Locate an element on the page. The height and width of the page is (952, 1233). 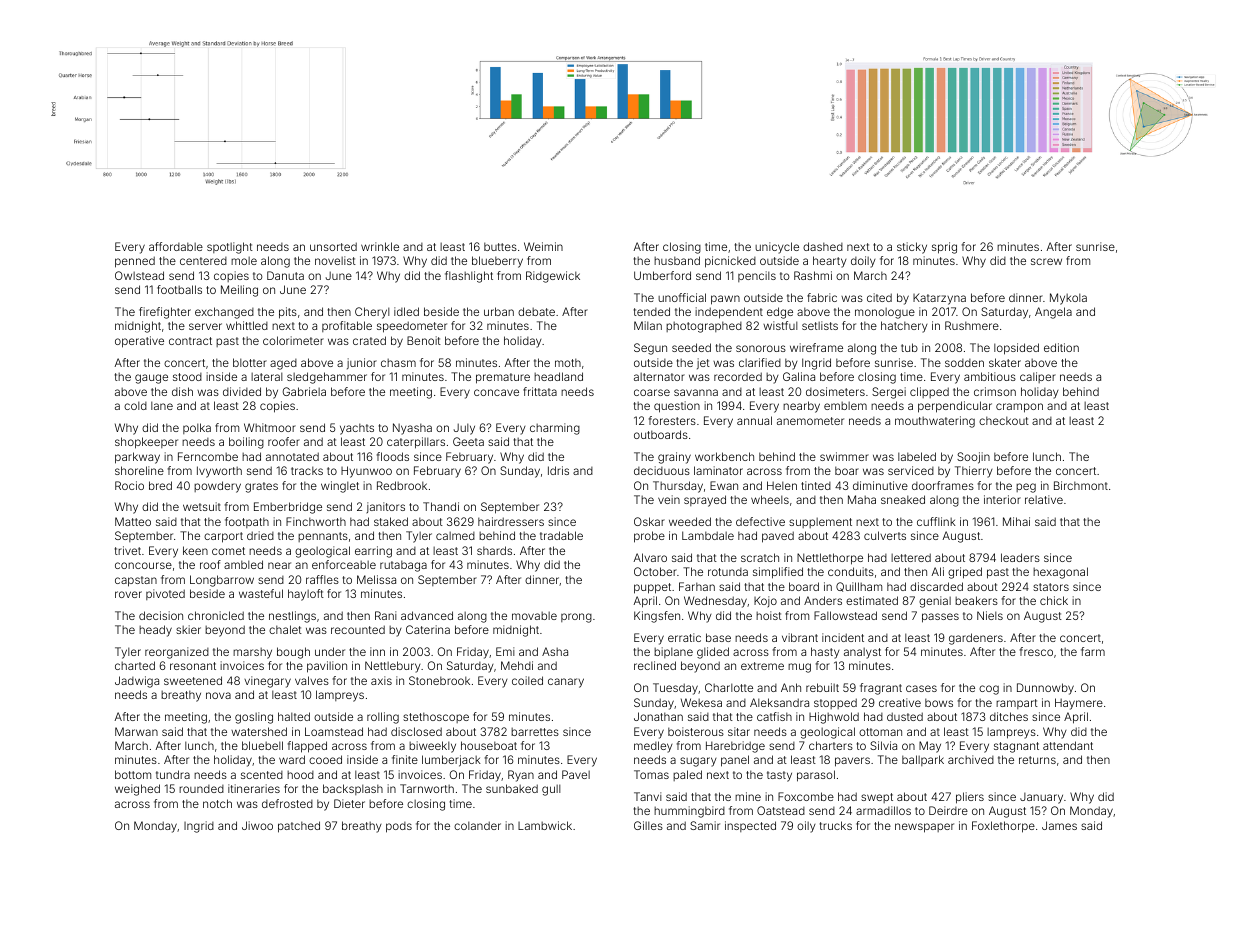
Jiwoo is located at coordinates (257, 825).
